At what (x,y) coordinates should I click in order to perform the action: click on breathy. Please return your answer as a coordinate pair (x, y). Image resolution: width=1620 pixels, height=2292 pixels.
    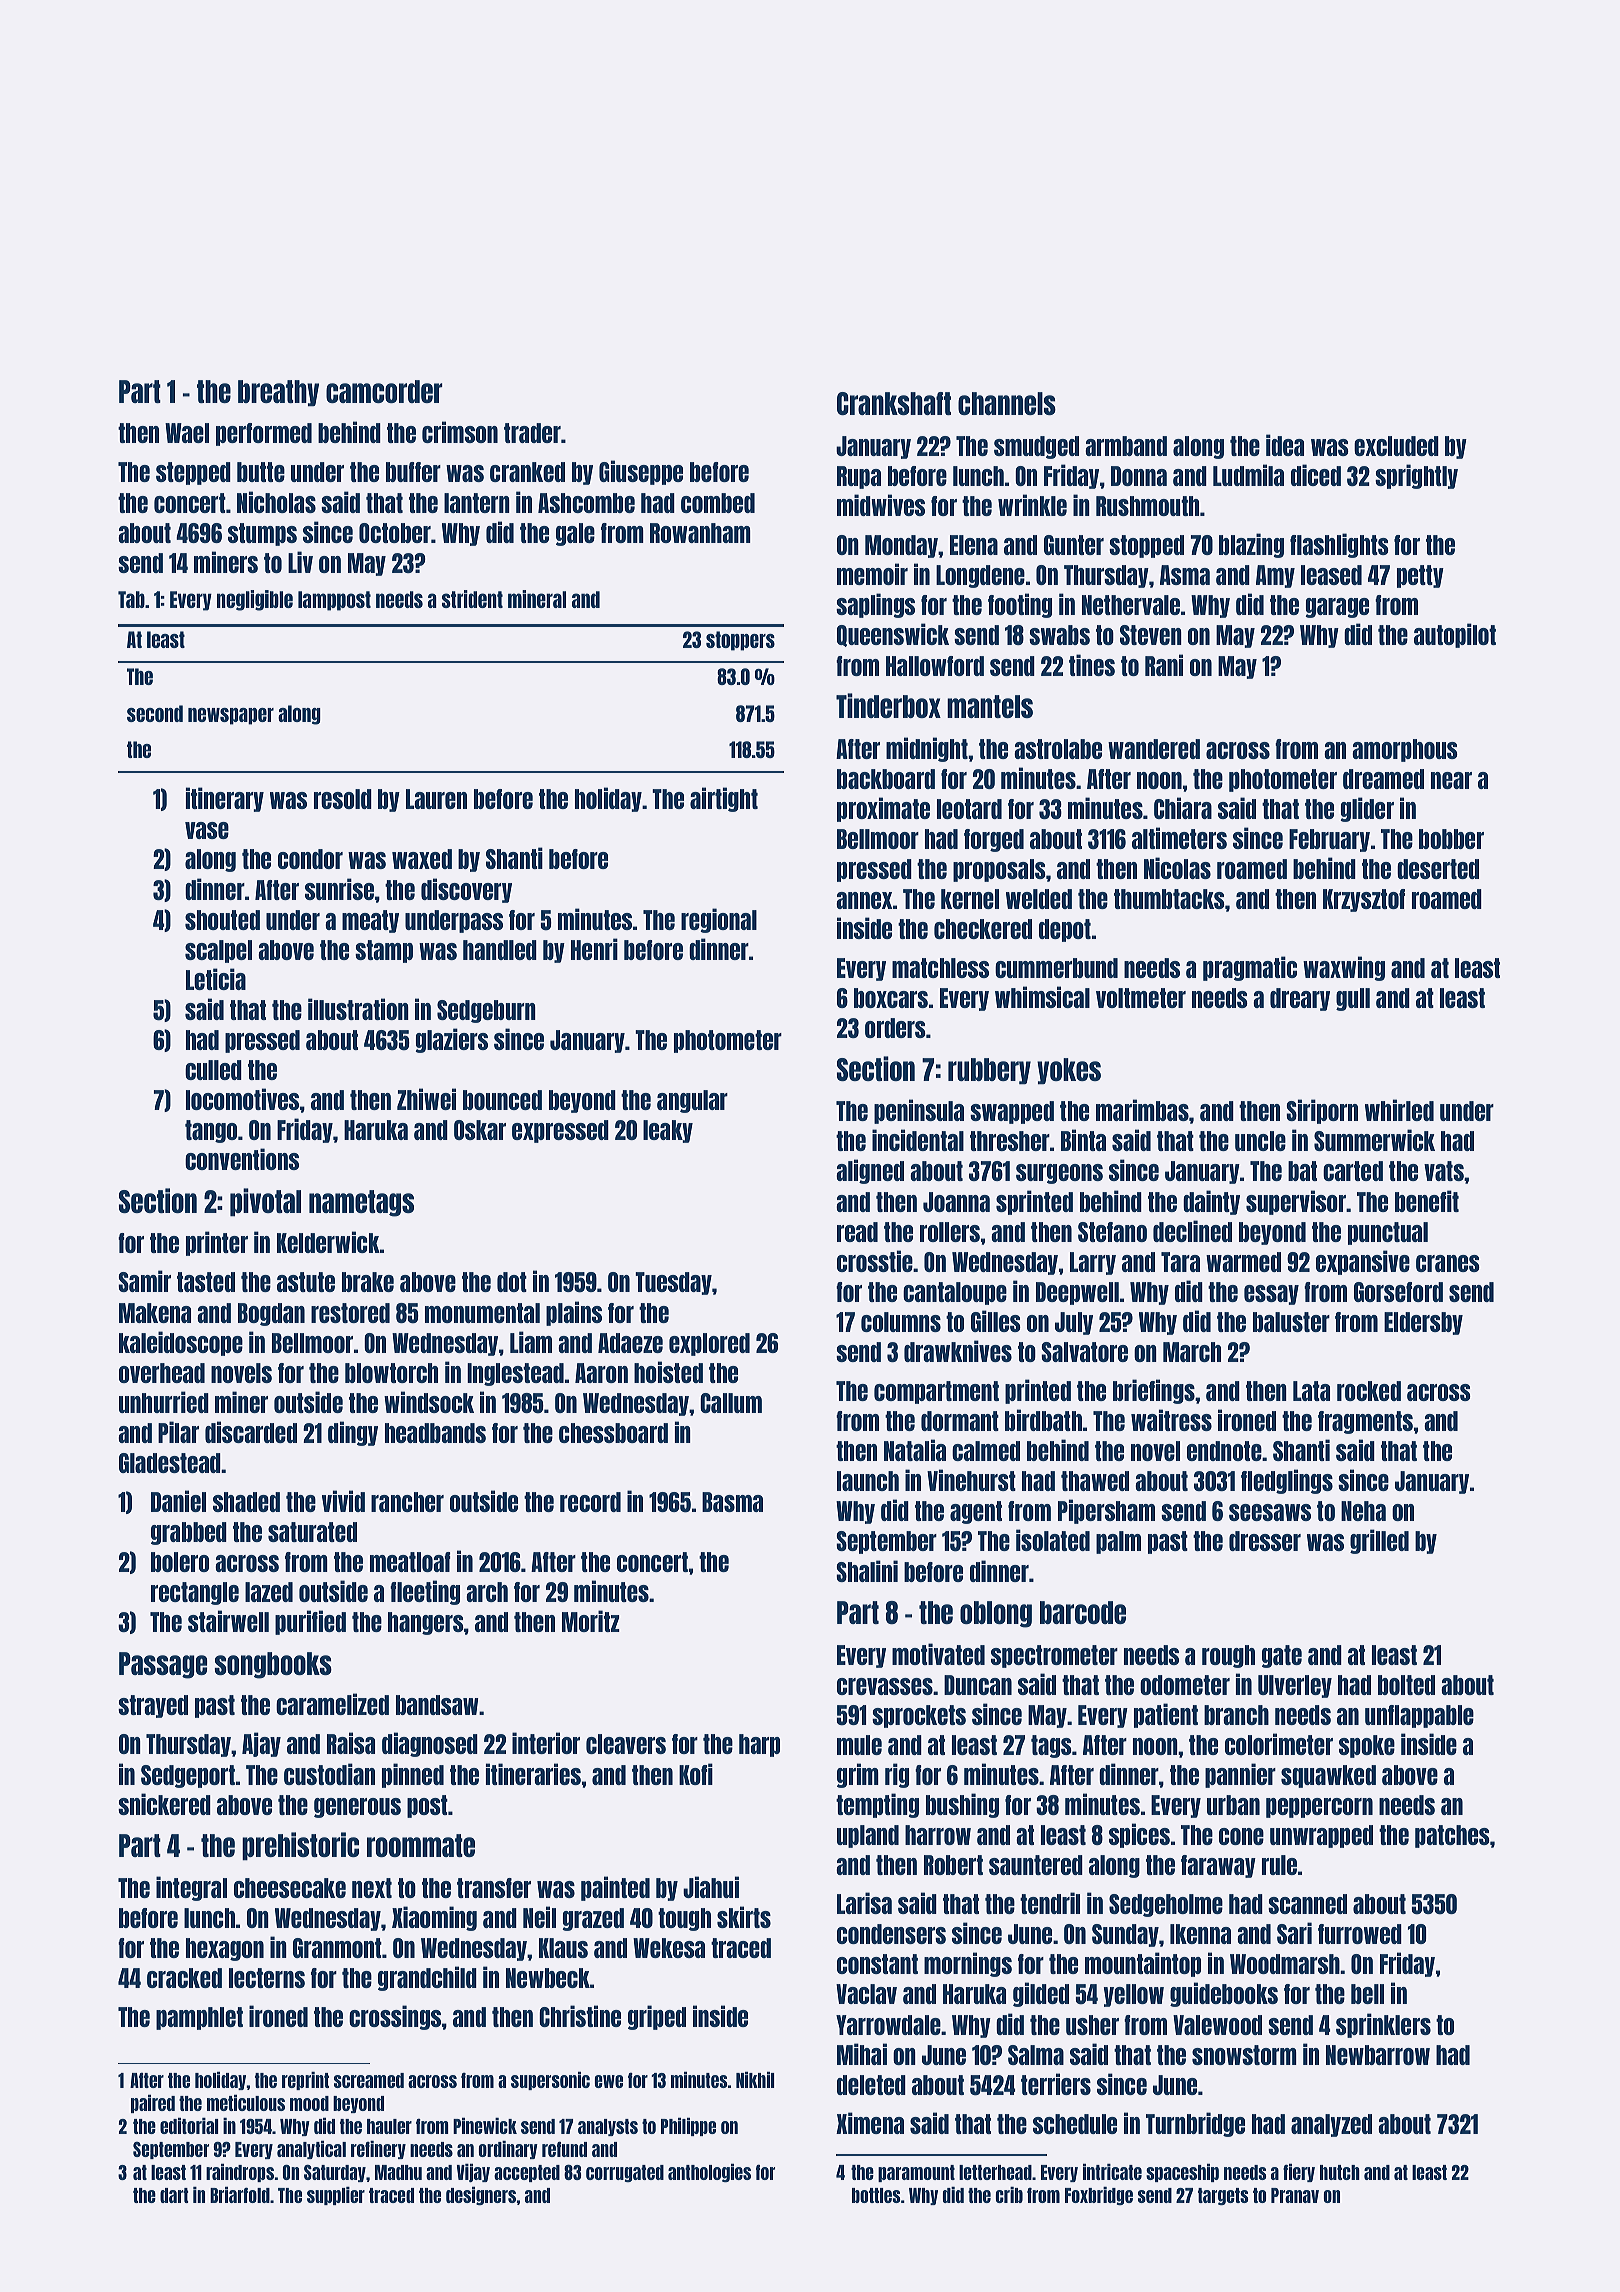
    Looking at the image, I should click on (278, 393).
